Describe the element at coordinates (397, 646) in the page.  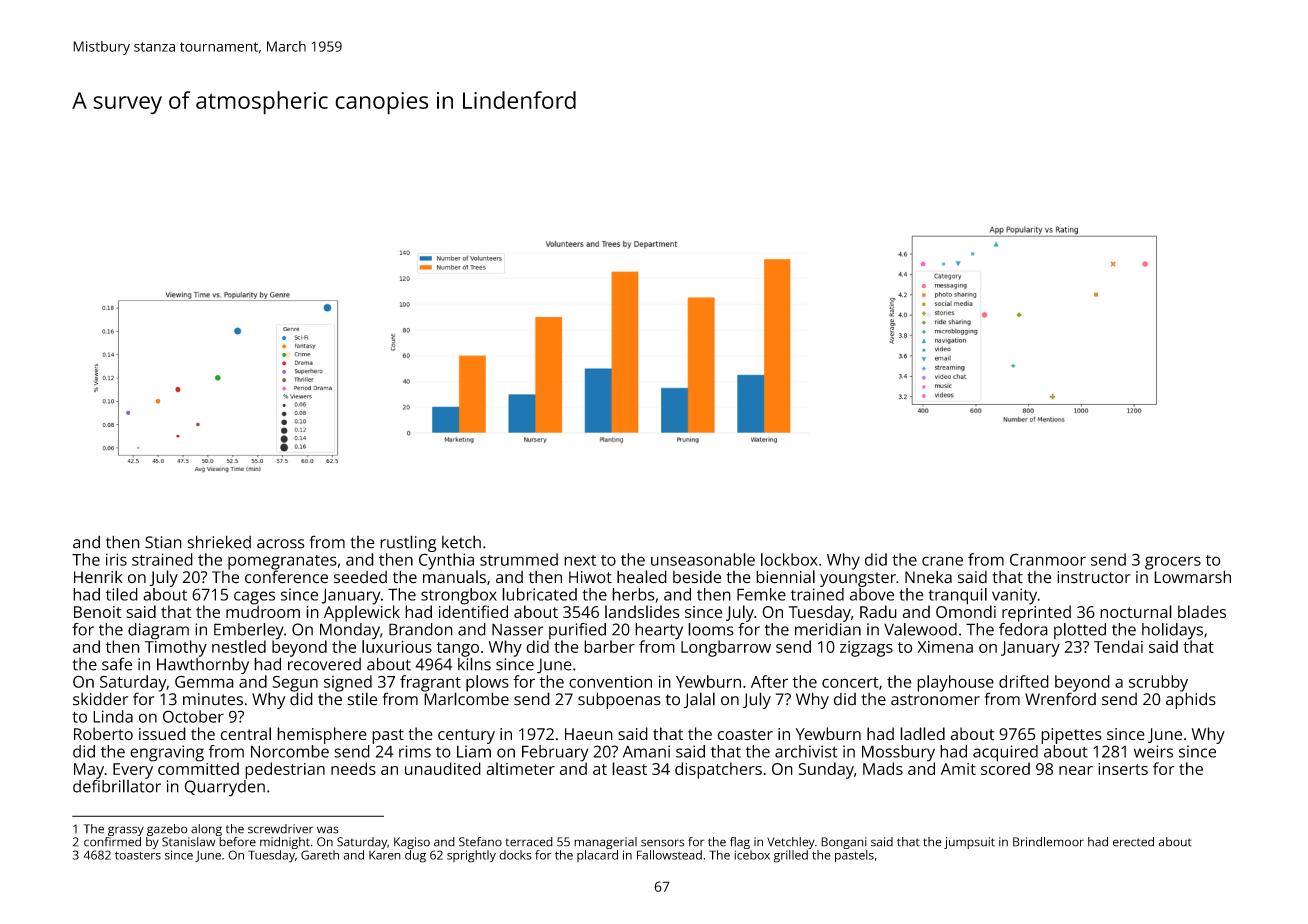
I see `luxurious` at that location.
